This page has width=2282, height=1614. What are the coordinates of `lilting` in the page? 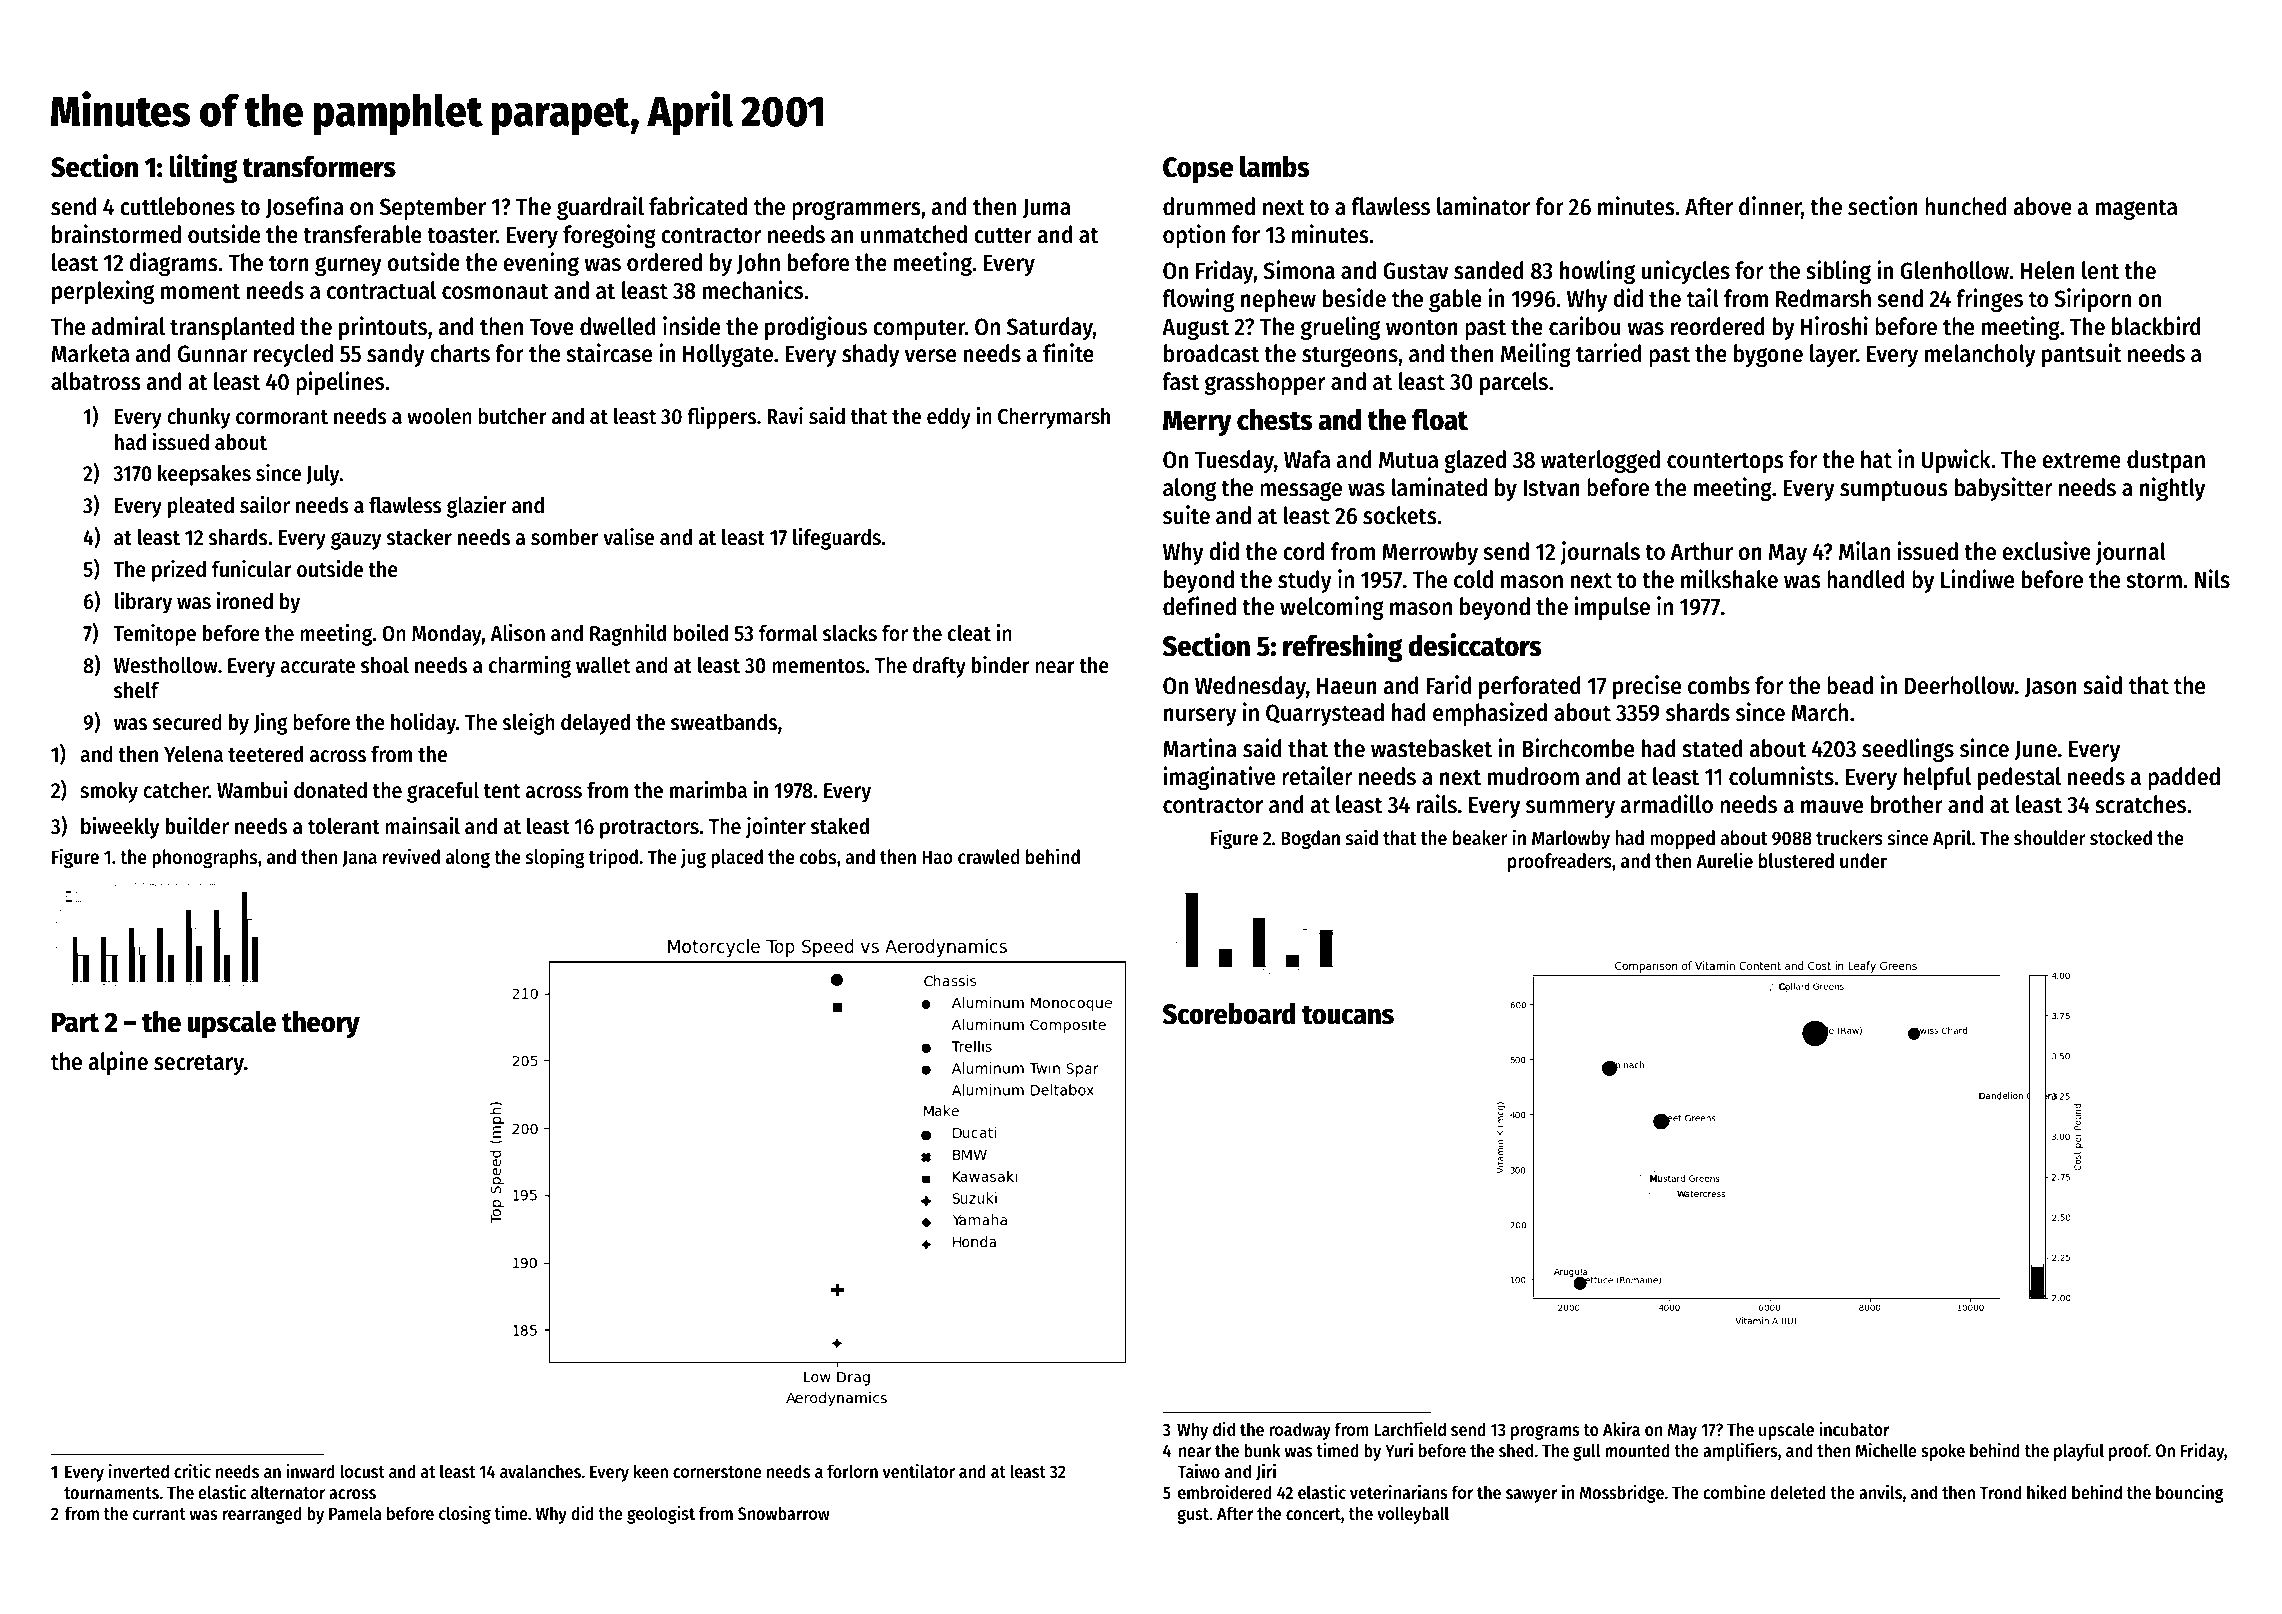 It's located at (203, 168).
